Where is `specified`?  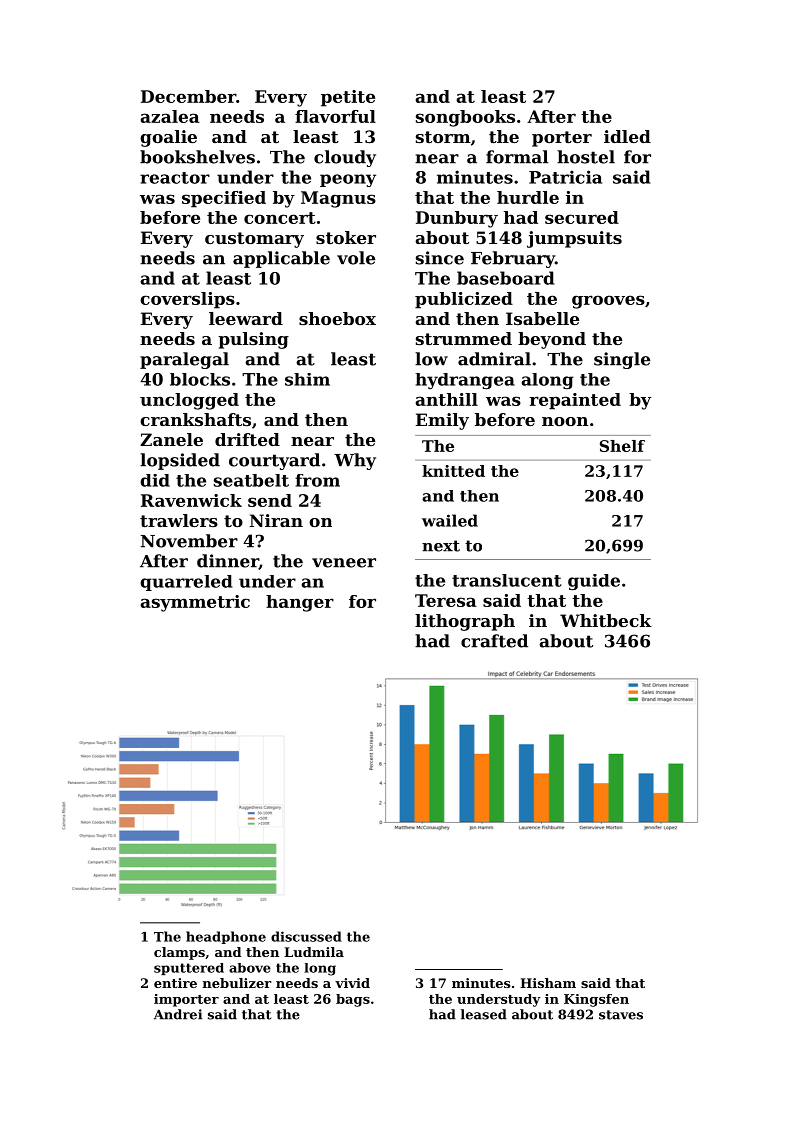
specified is located at coordinates (224, 199).
